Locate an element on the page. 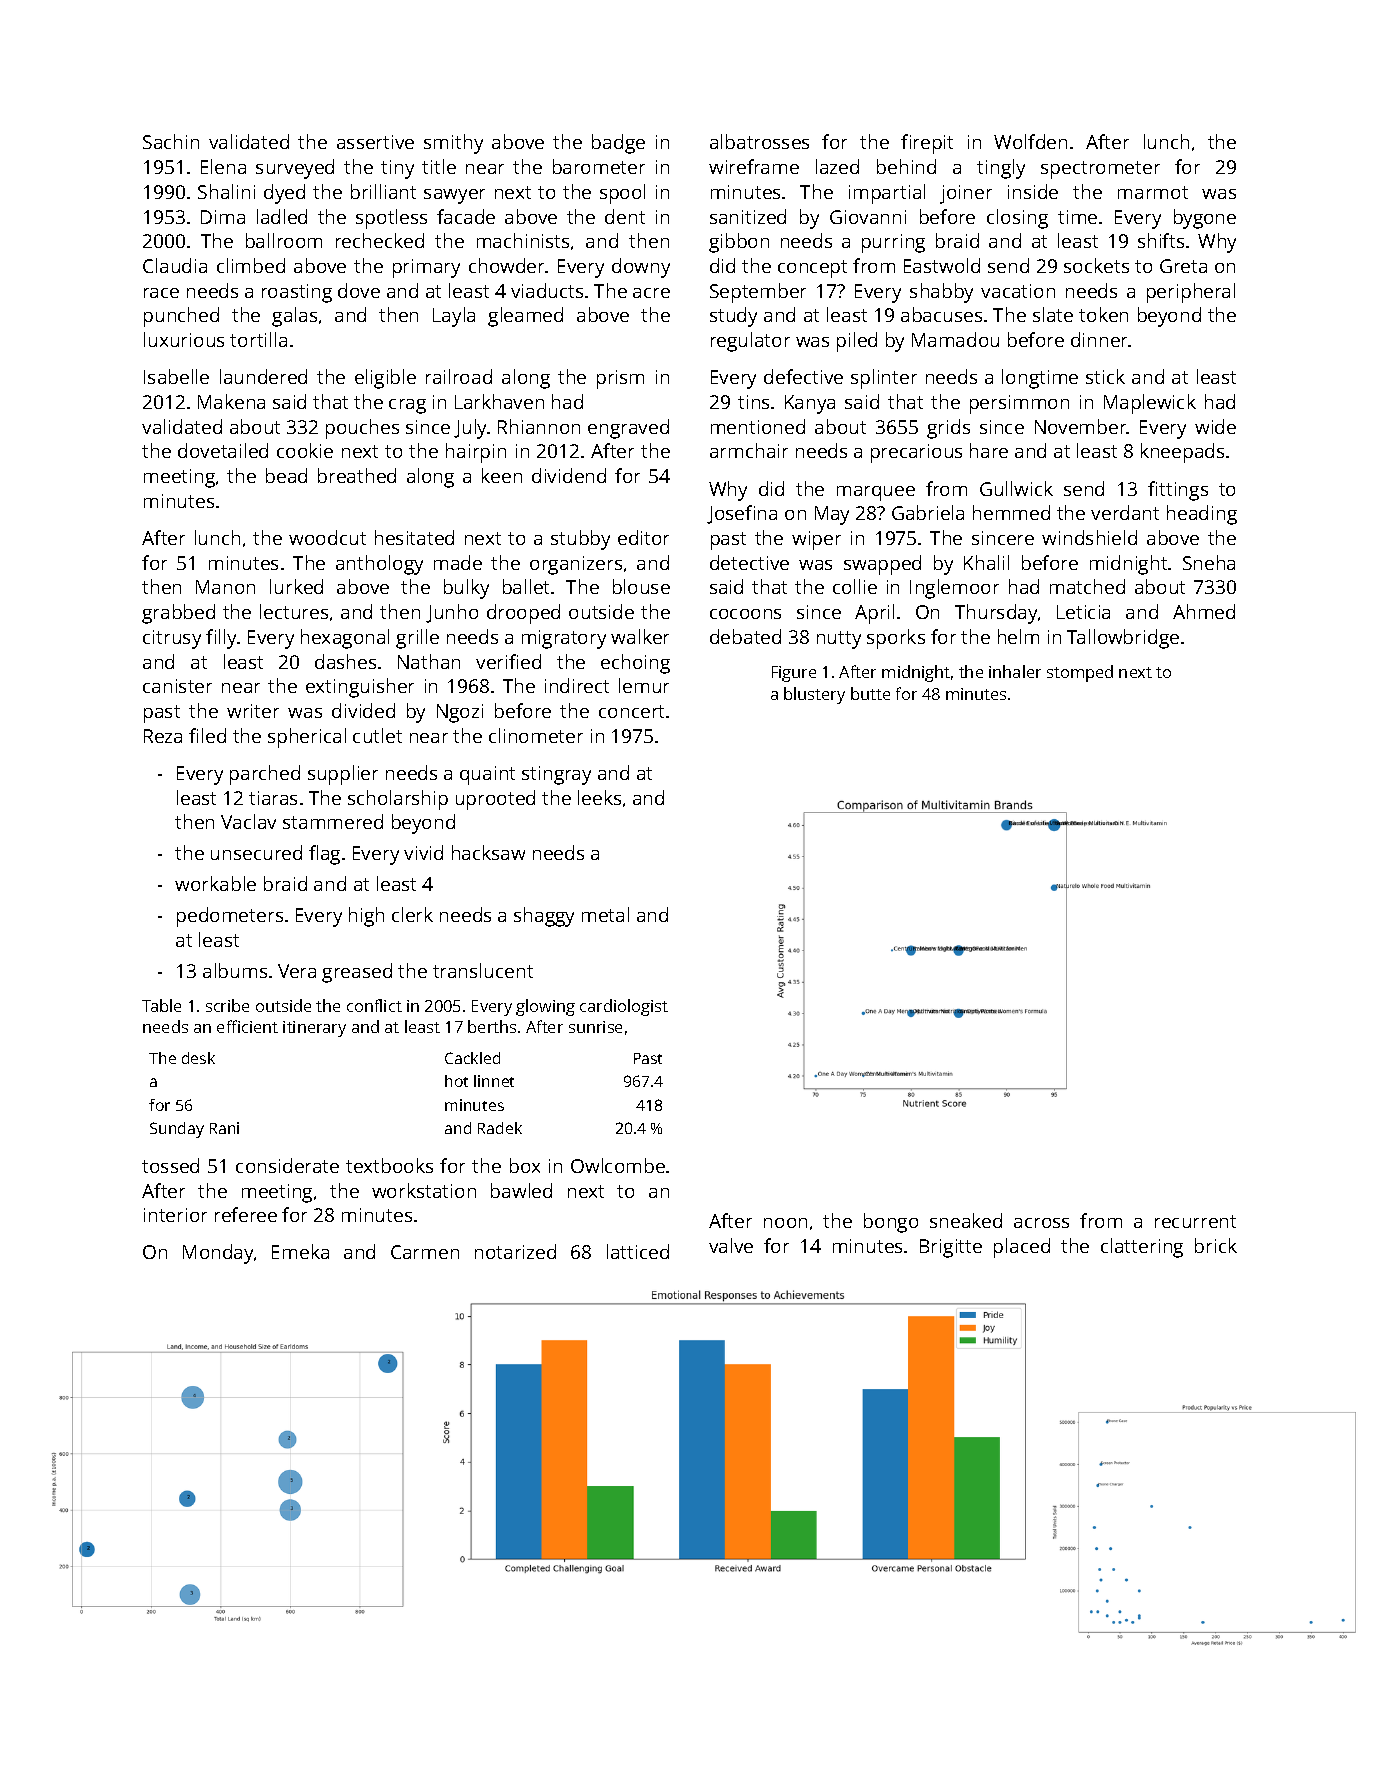 This image has width=1380, height=1786. recurrent is located at coordinates (1195, 1221).
